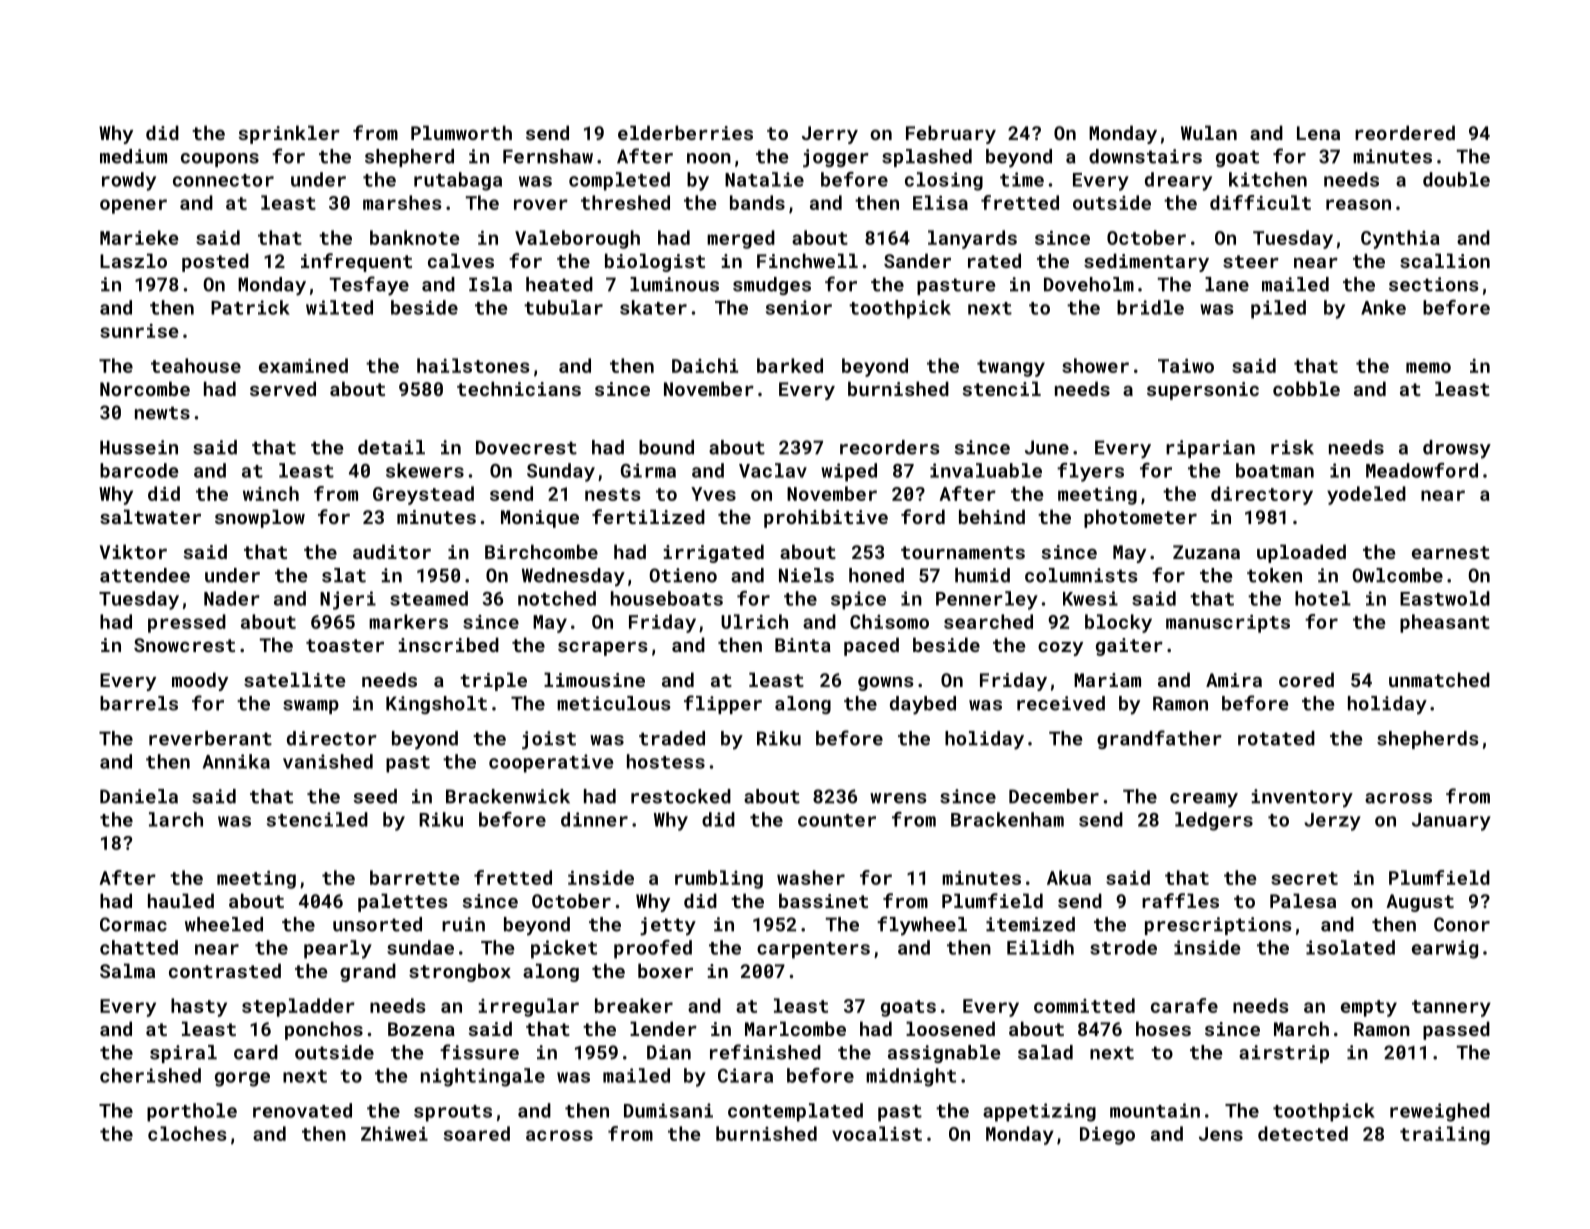 This screenshot has height=1229, width=1590. What do you see at coordinates (392, 551) in the screenshot?
I see `auditor` at bounding box center [392, 551].
